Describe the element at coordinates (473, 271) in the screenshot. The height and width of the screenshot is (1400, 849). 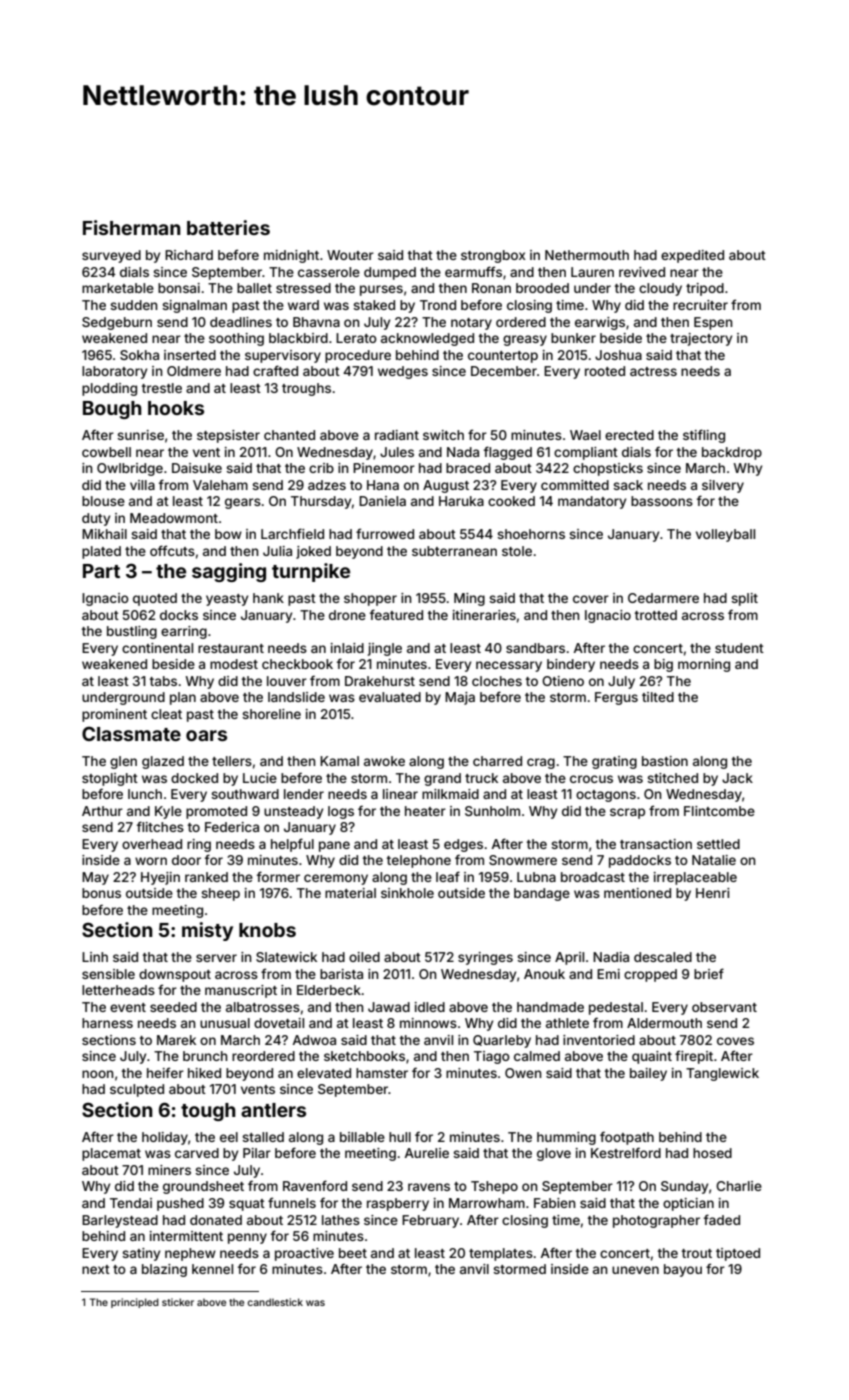
I see `earmuffs` at that location.
